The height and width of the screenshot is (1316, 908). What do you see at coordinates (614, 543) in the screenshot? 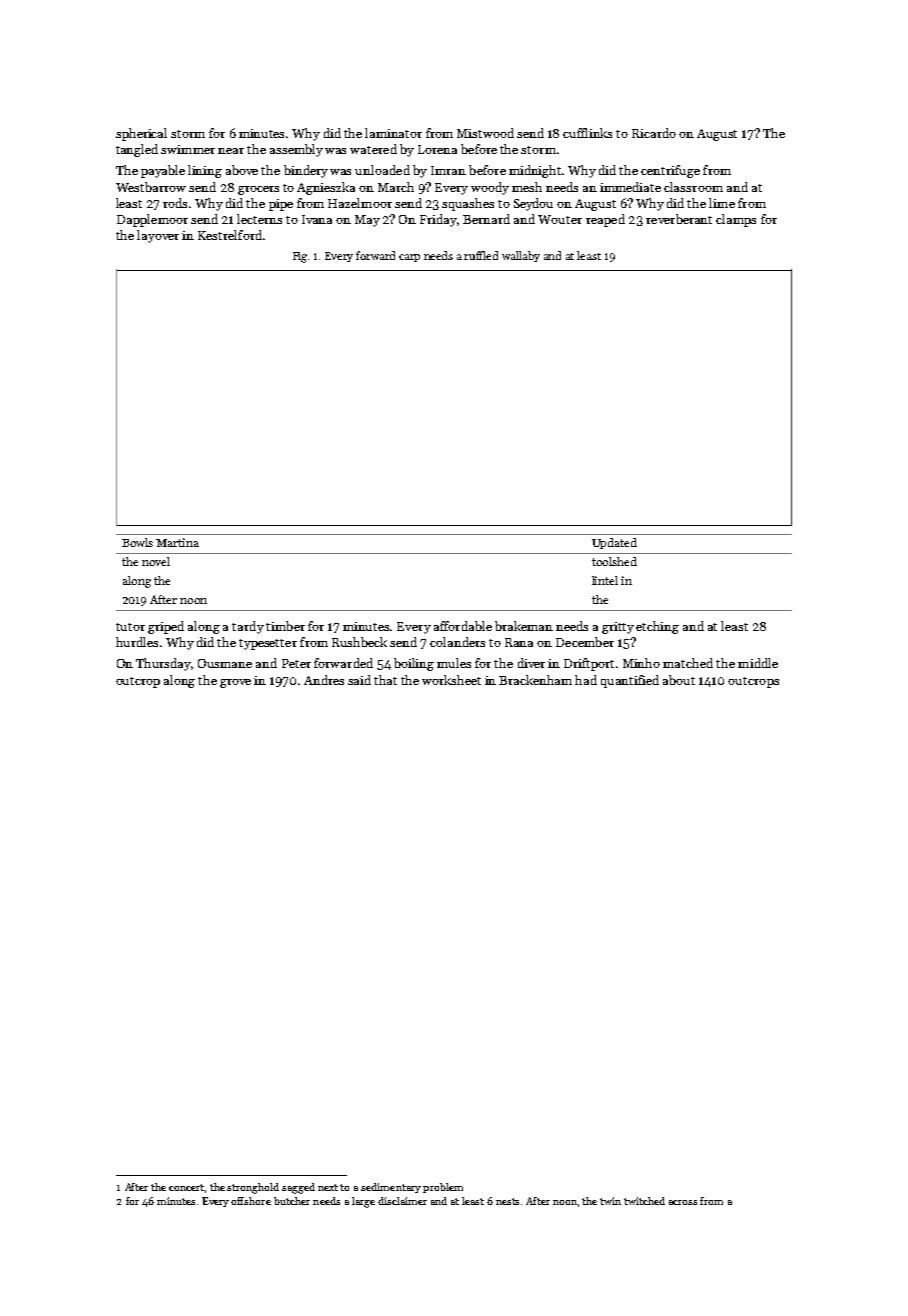
I see `Updated` at bounding box center [614, 543].
